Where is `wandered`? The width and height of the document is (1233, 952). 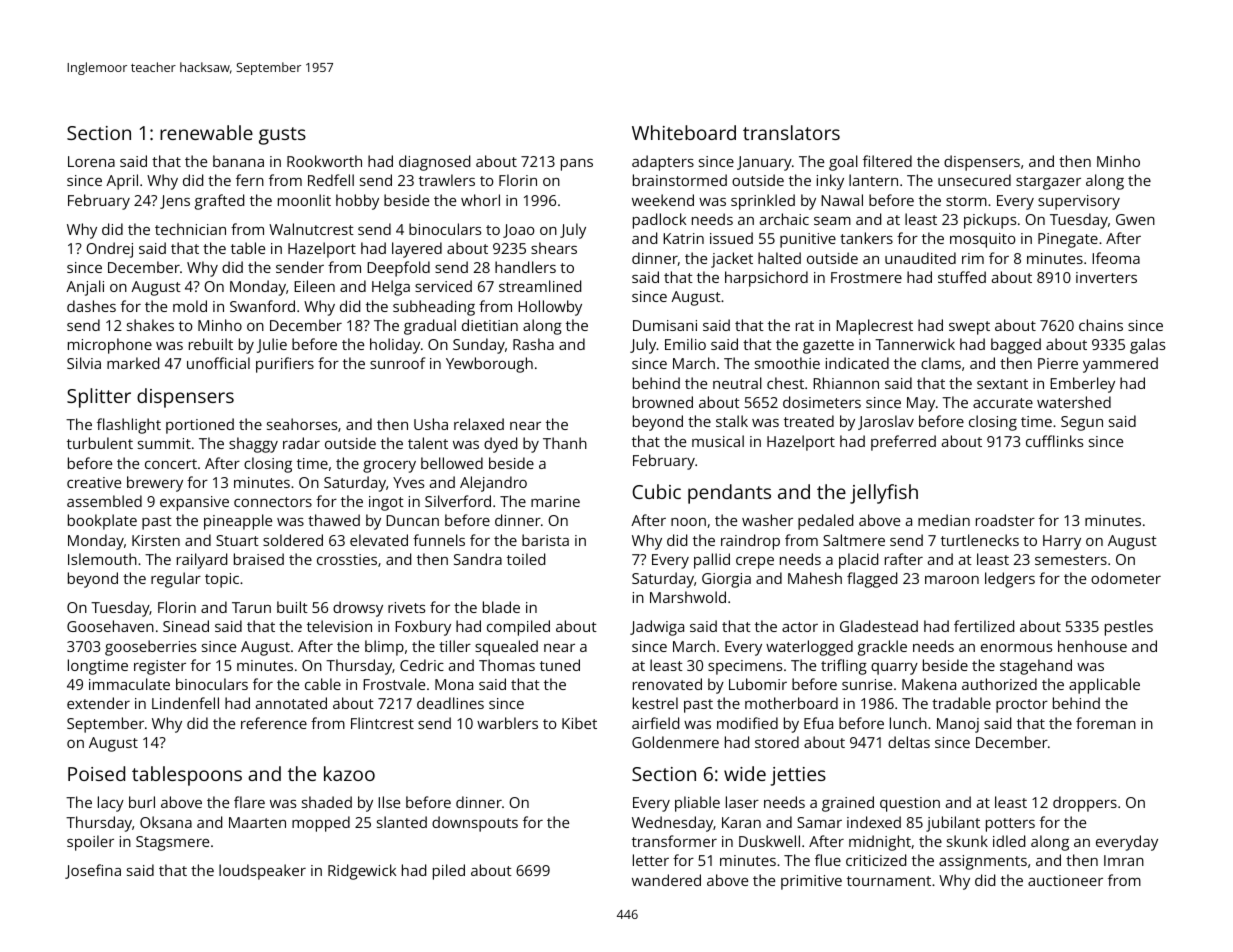 wandered is located at coordinates (666, 880).
